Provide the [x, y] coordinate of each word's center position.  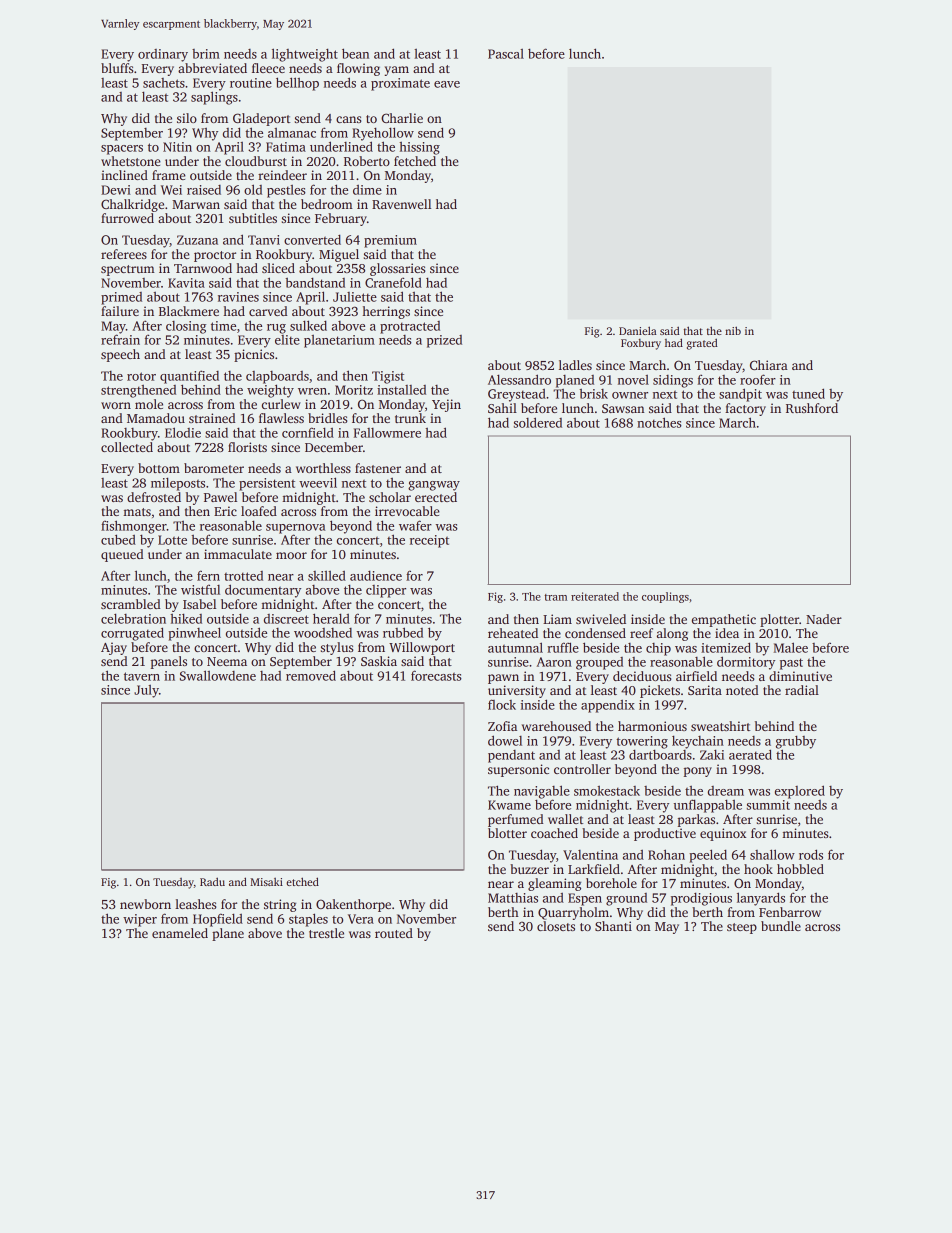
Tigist [388, 377]
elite [287, 340]
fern [208, 575]
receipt [429, 541]
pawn [503, 679]
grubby [796, 742]
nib [733, 330]
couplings [665, 597]
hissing [419, 148]
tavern [142, 676]
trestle [326, 933]
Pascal [506, 54]
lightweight [305, 55]
